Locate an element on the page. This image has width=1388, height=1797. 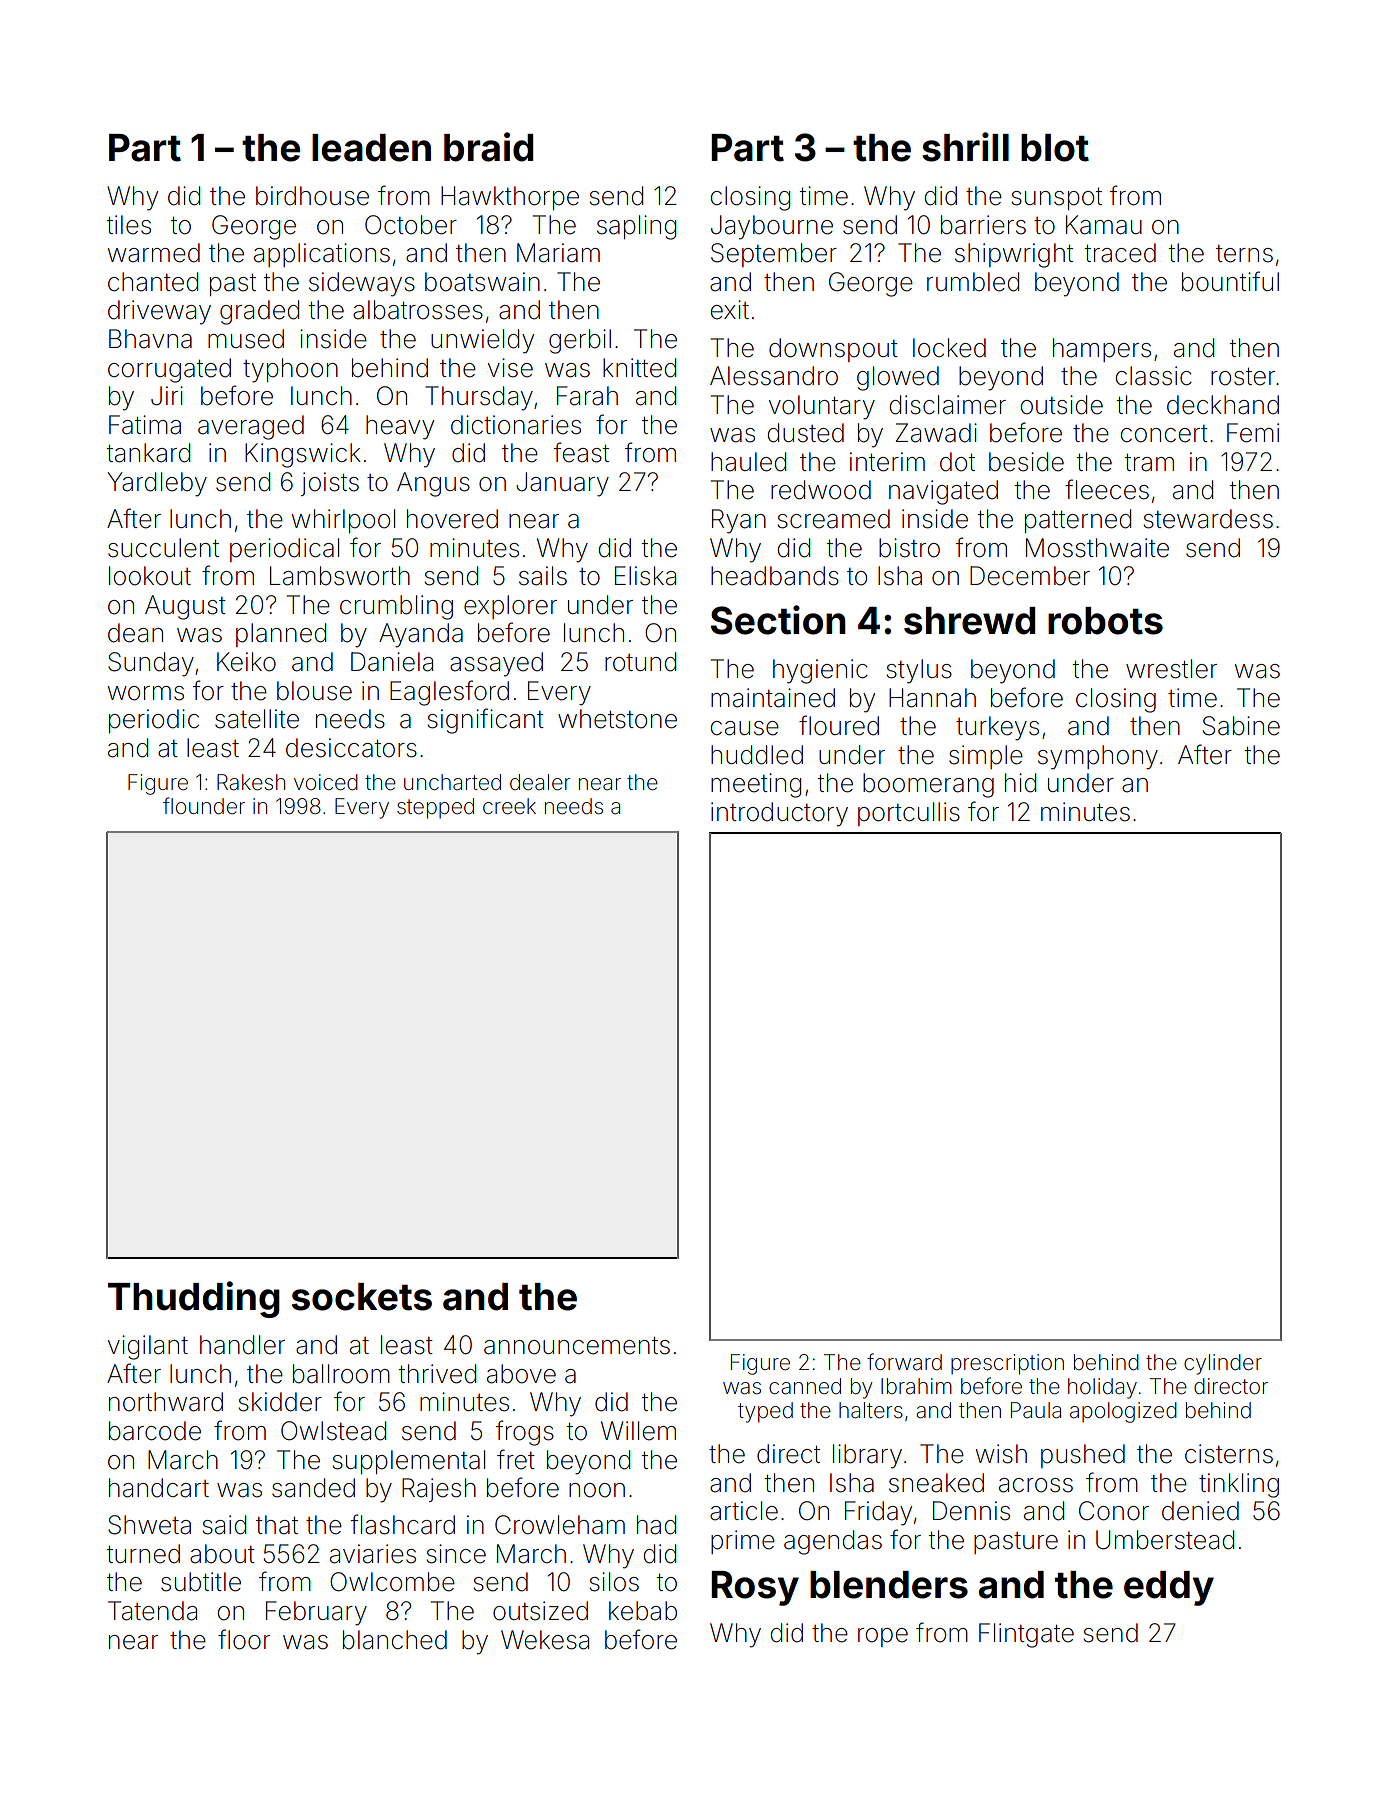
Rakesh is located at coordinates (251, 782).
